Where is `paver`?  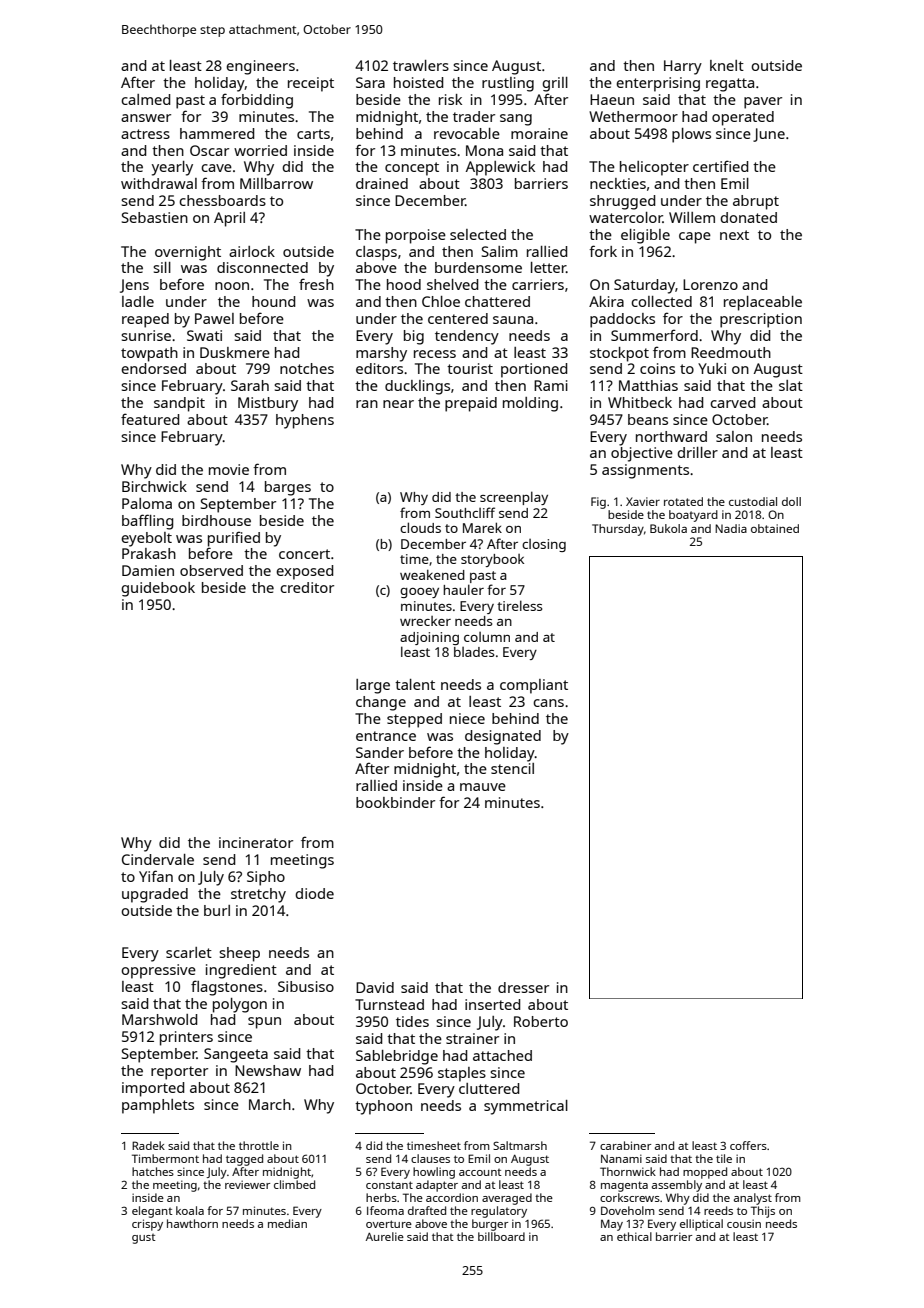 paver is located at coordinates (763, 103).
